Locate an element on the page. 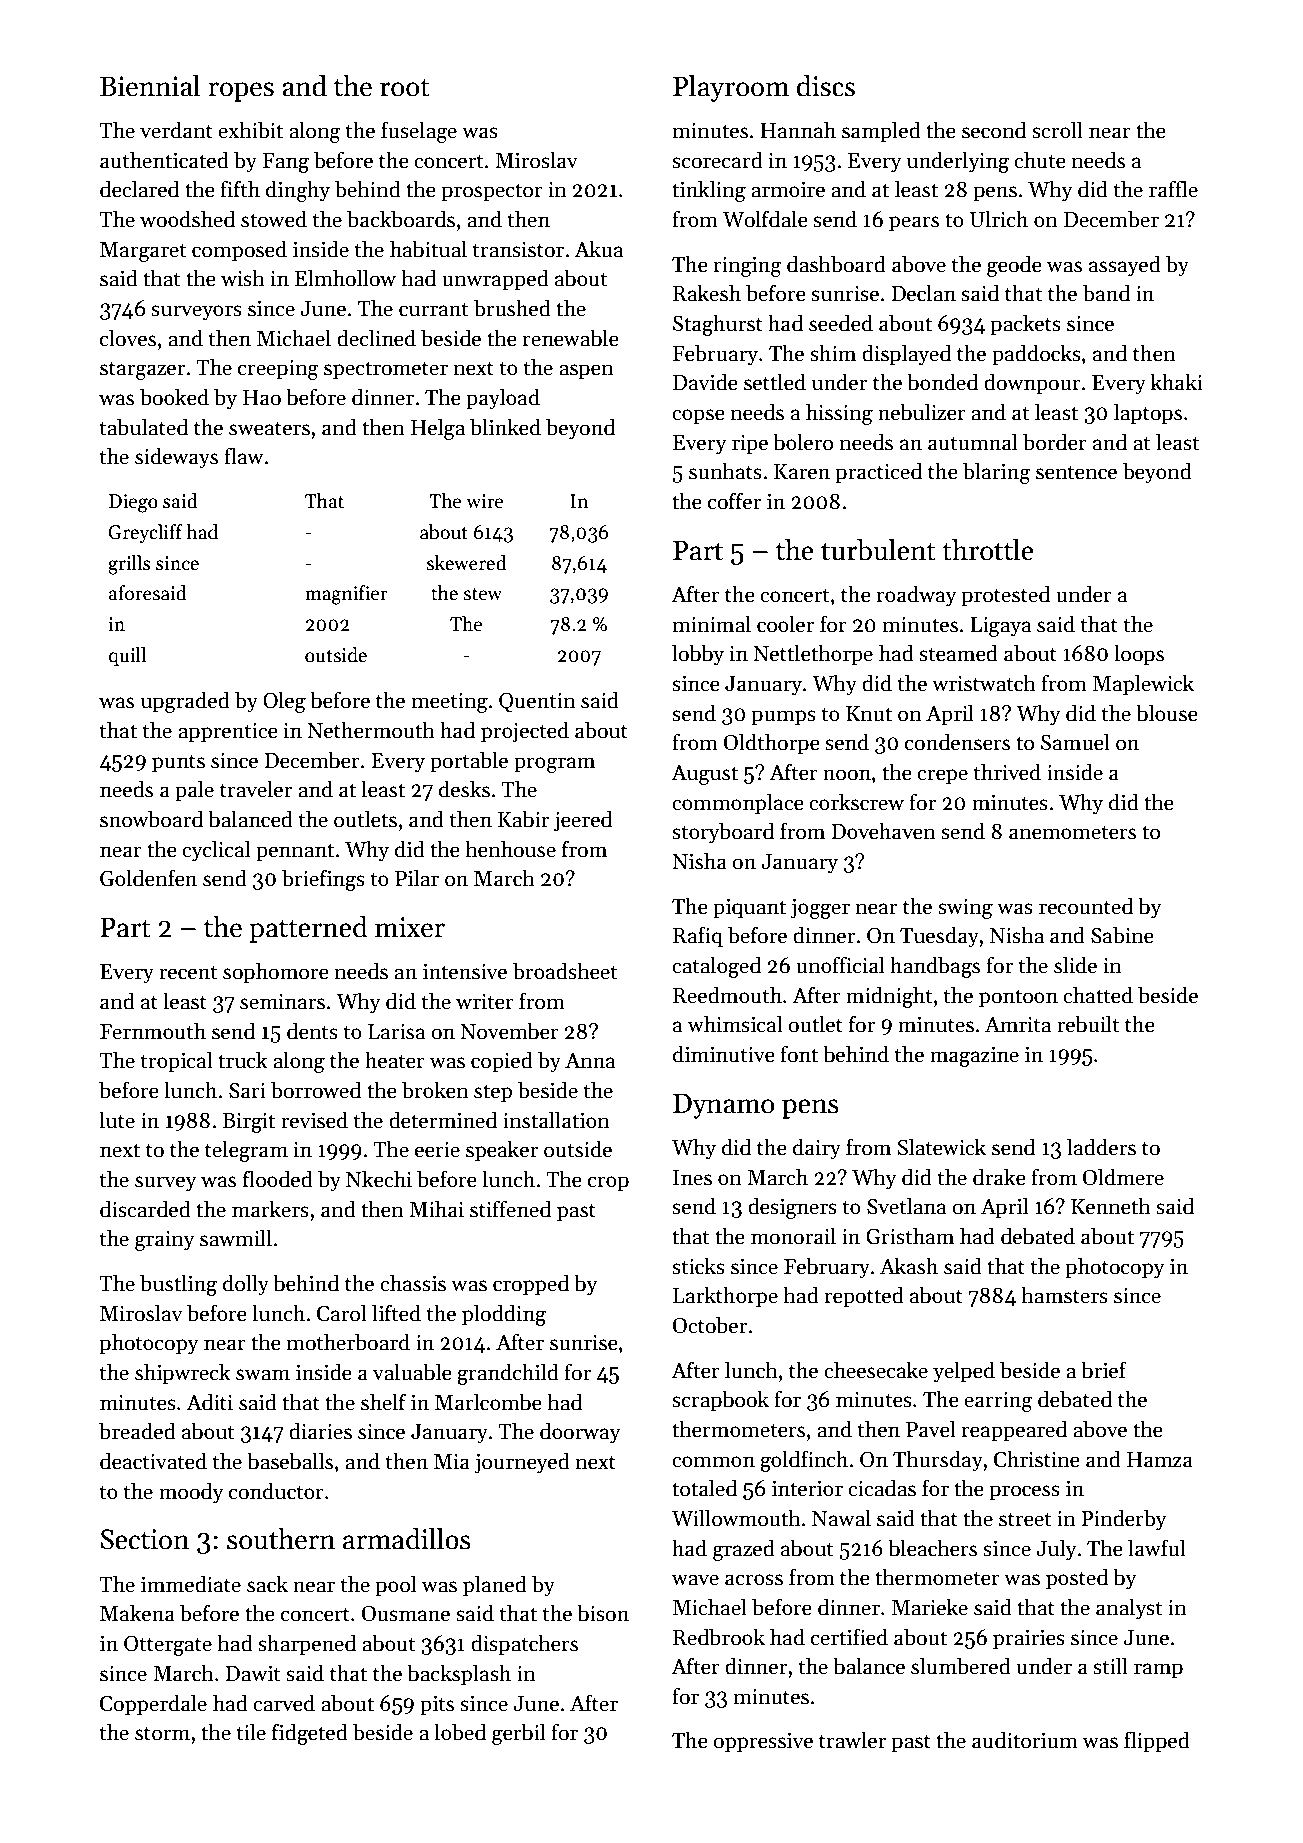 This document has height=1843, width=1303. trawler is located at coordinates (852, 1740).
